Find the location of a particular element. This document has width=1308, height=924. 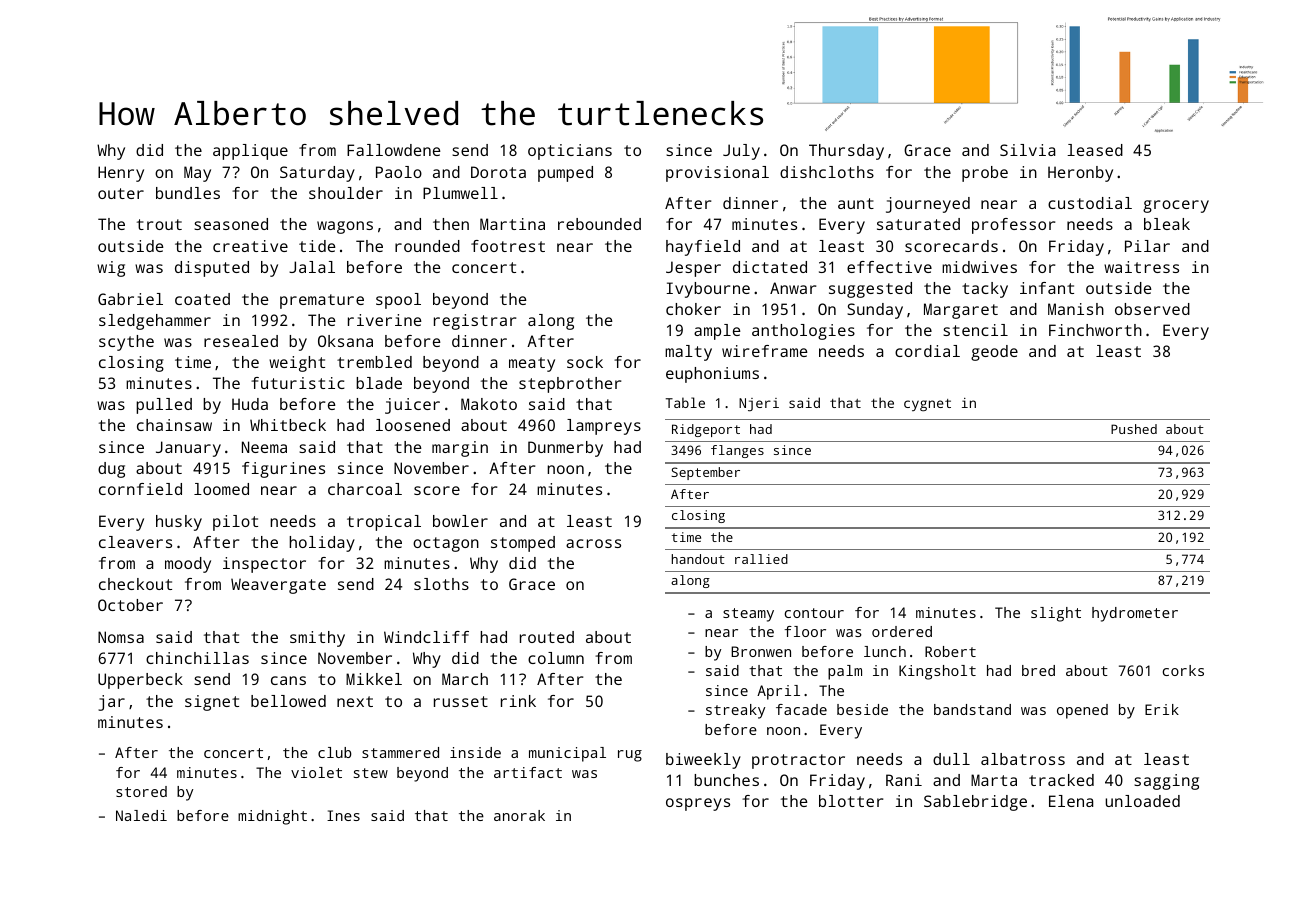

leased is located at coordinates (1095, 150).
